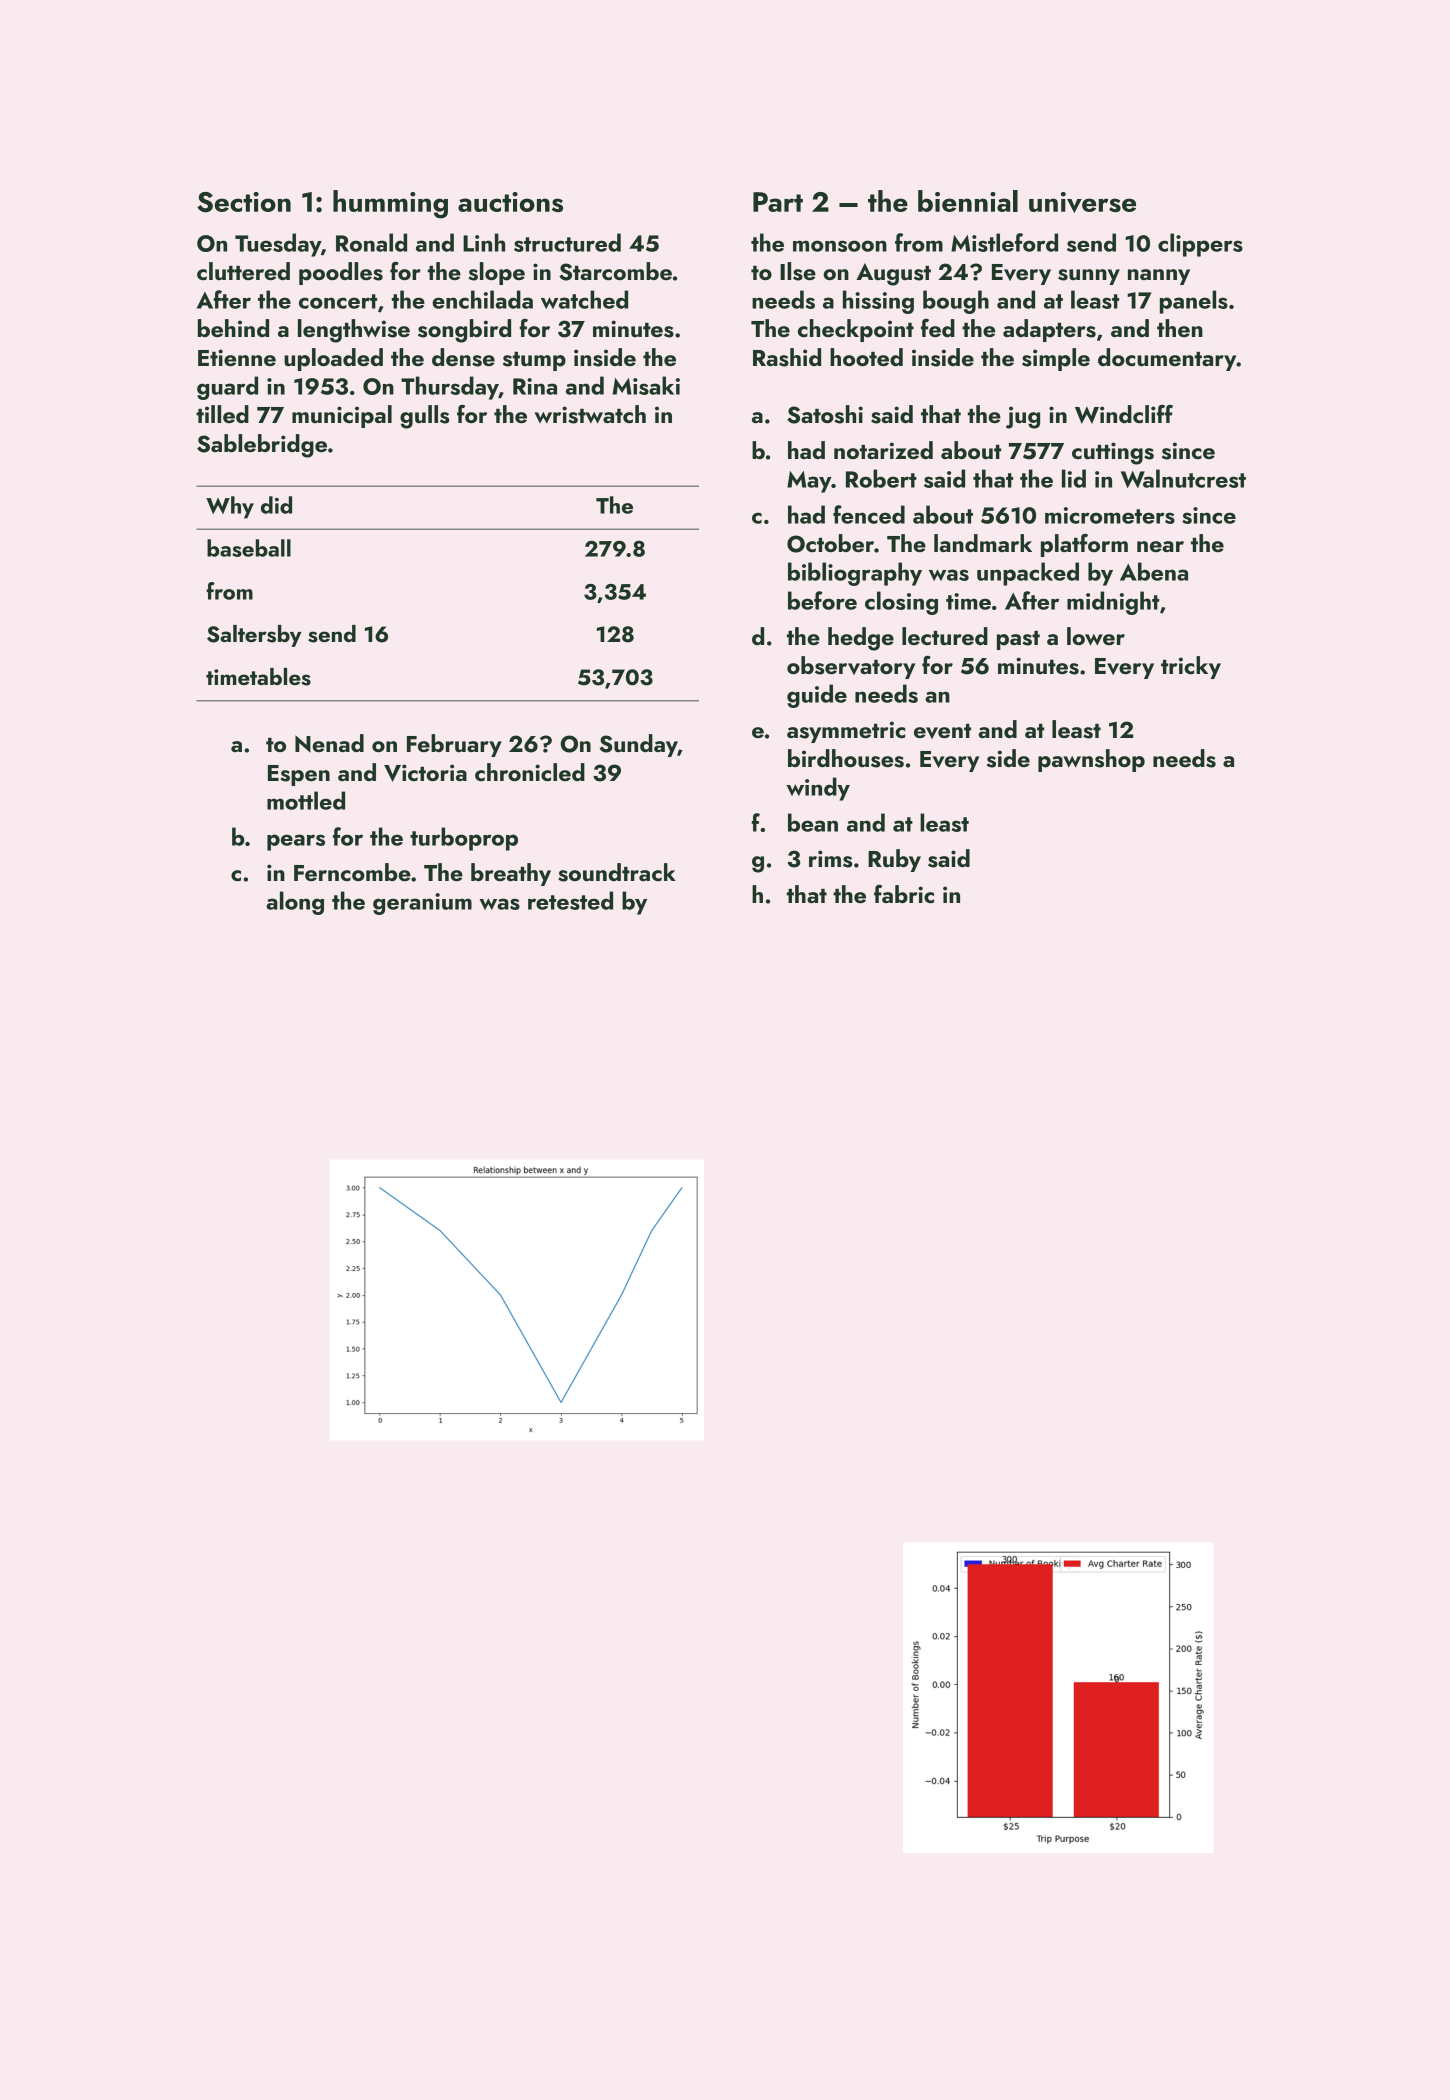 The height and width of the document is (2100, 1450). I want to click on soundtrack, so click(617, 872).
